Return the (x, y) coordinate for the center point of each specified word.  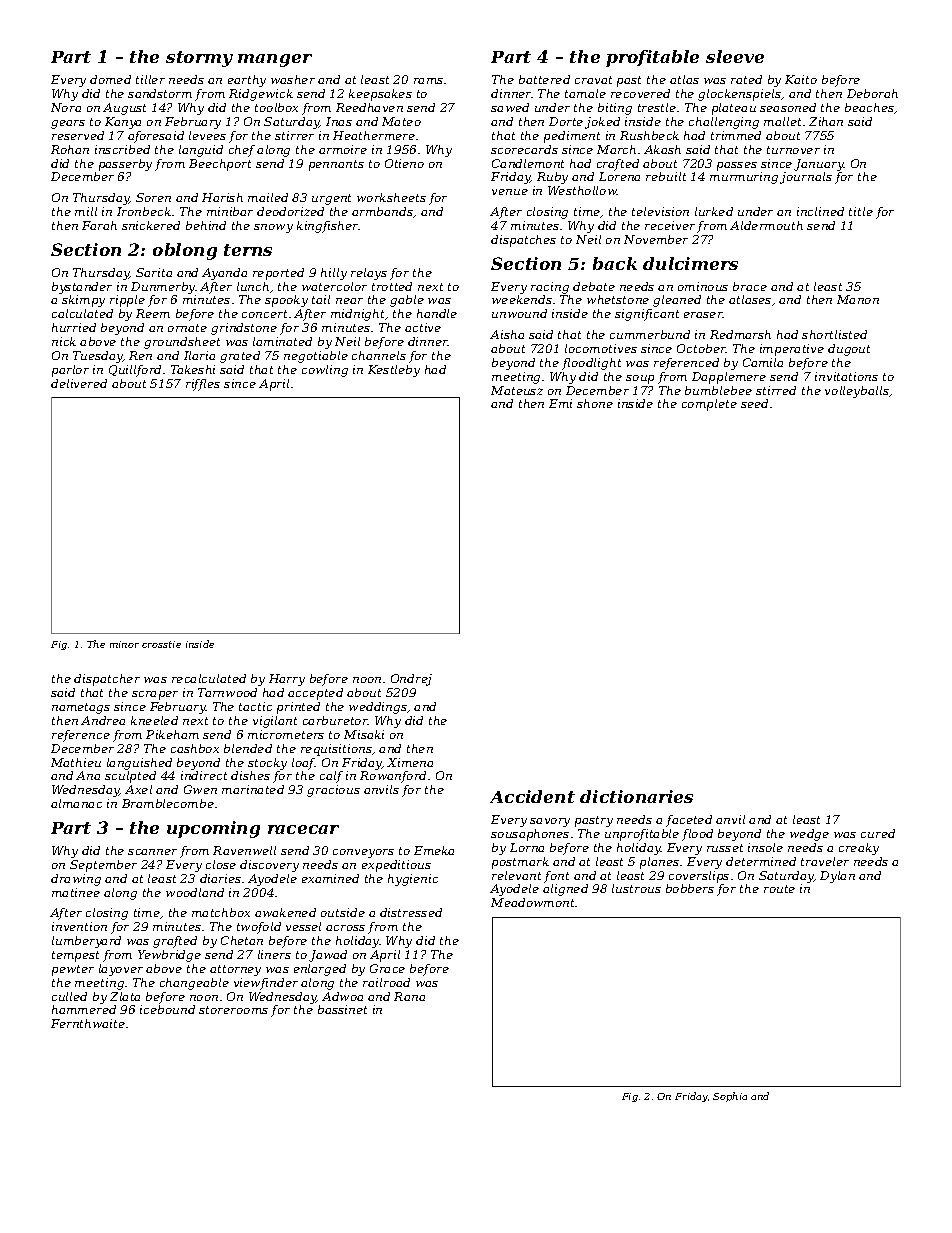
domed (110, 79)
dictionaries (636, 796)
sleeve (735, 56)
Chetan (242, 940)
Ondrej (411, 680)
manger (275, 60)
